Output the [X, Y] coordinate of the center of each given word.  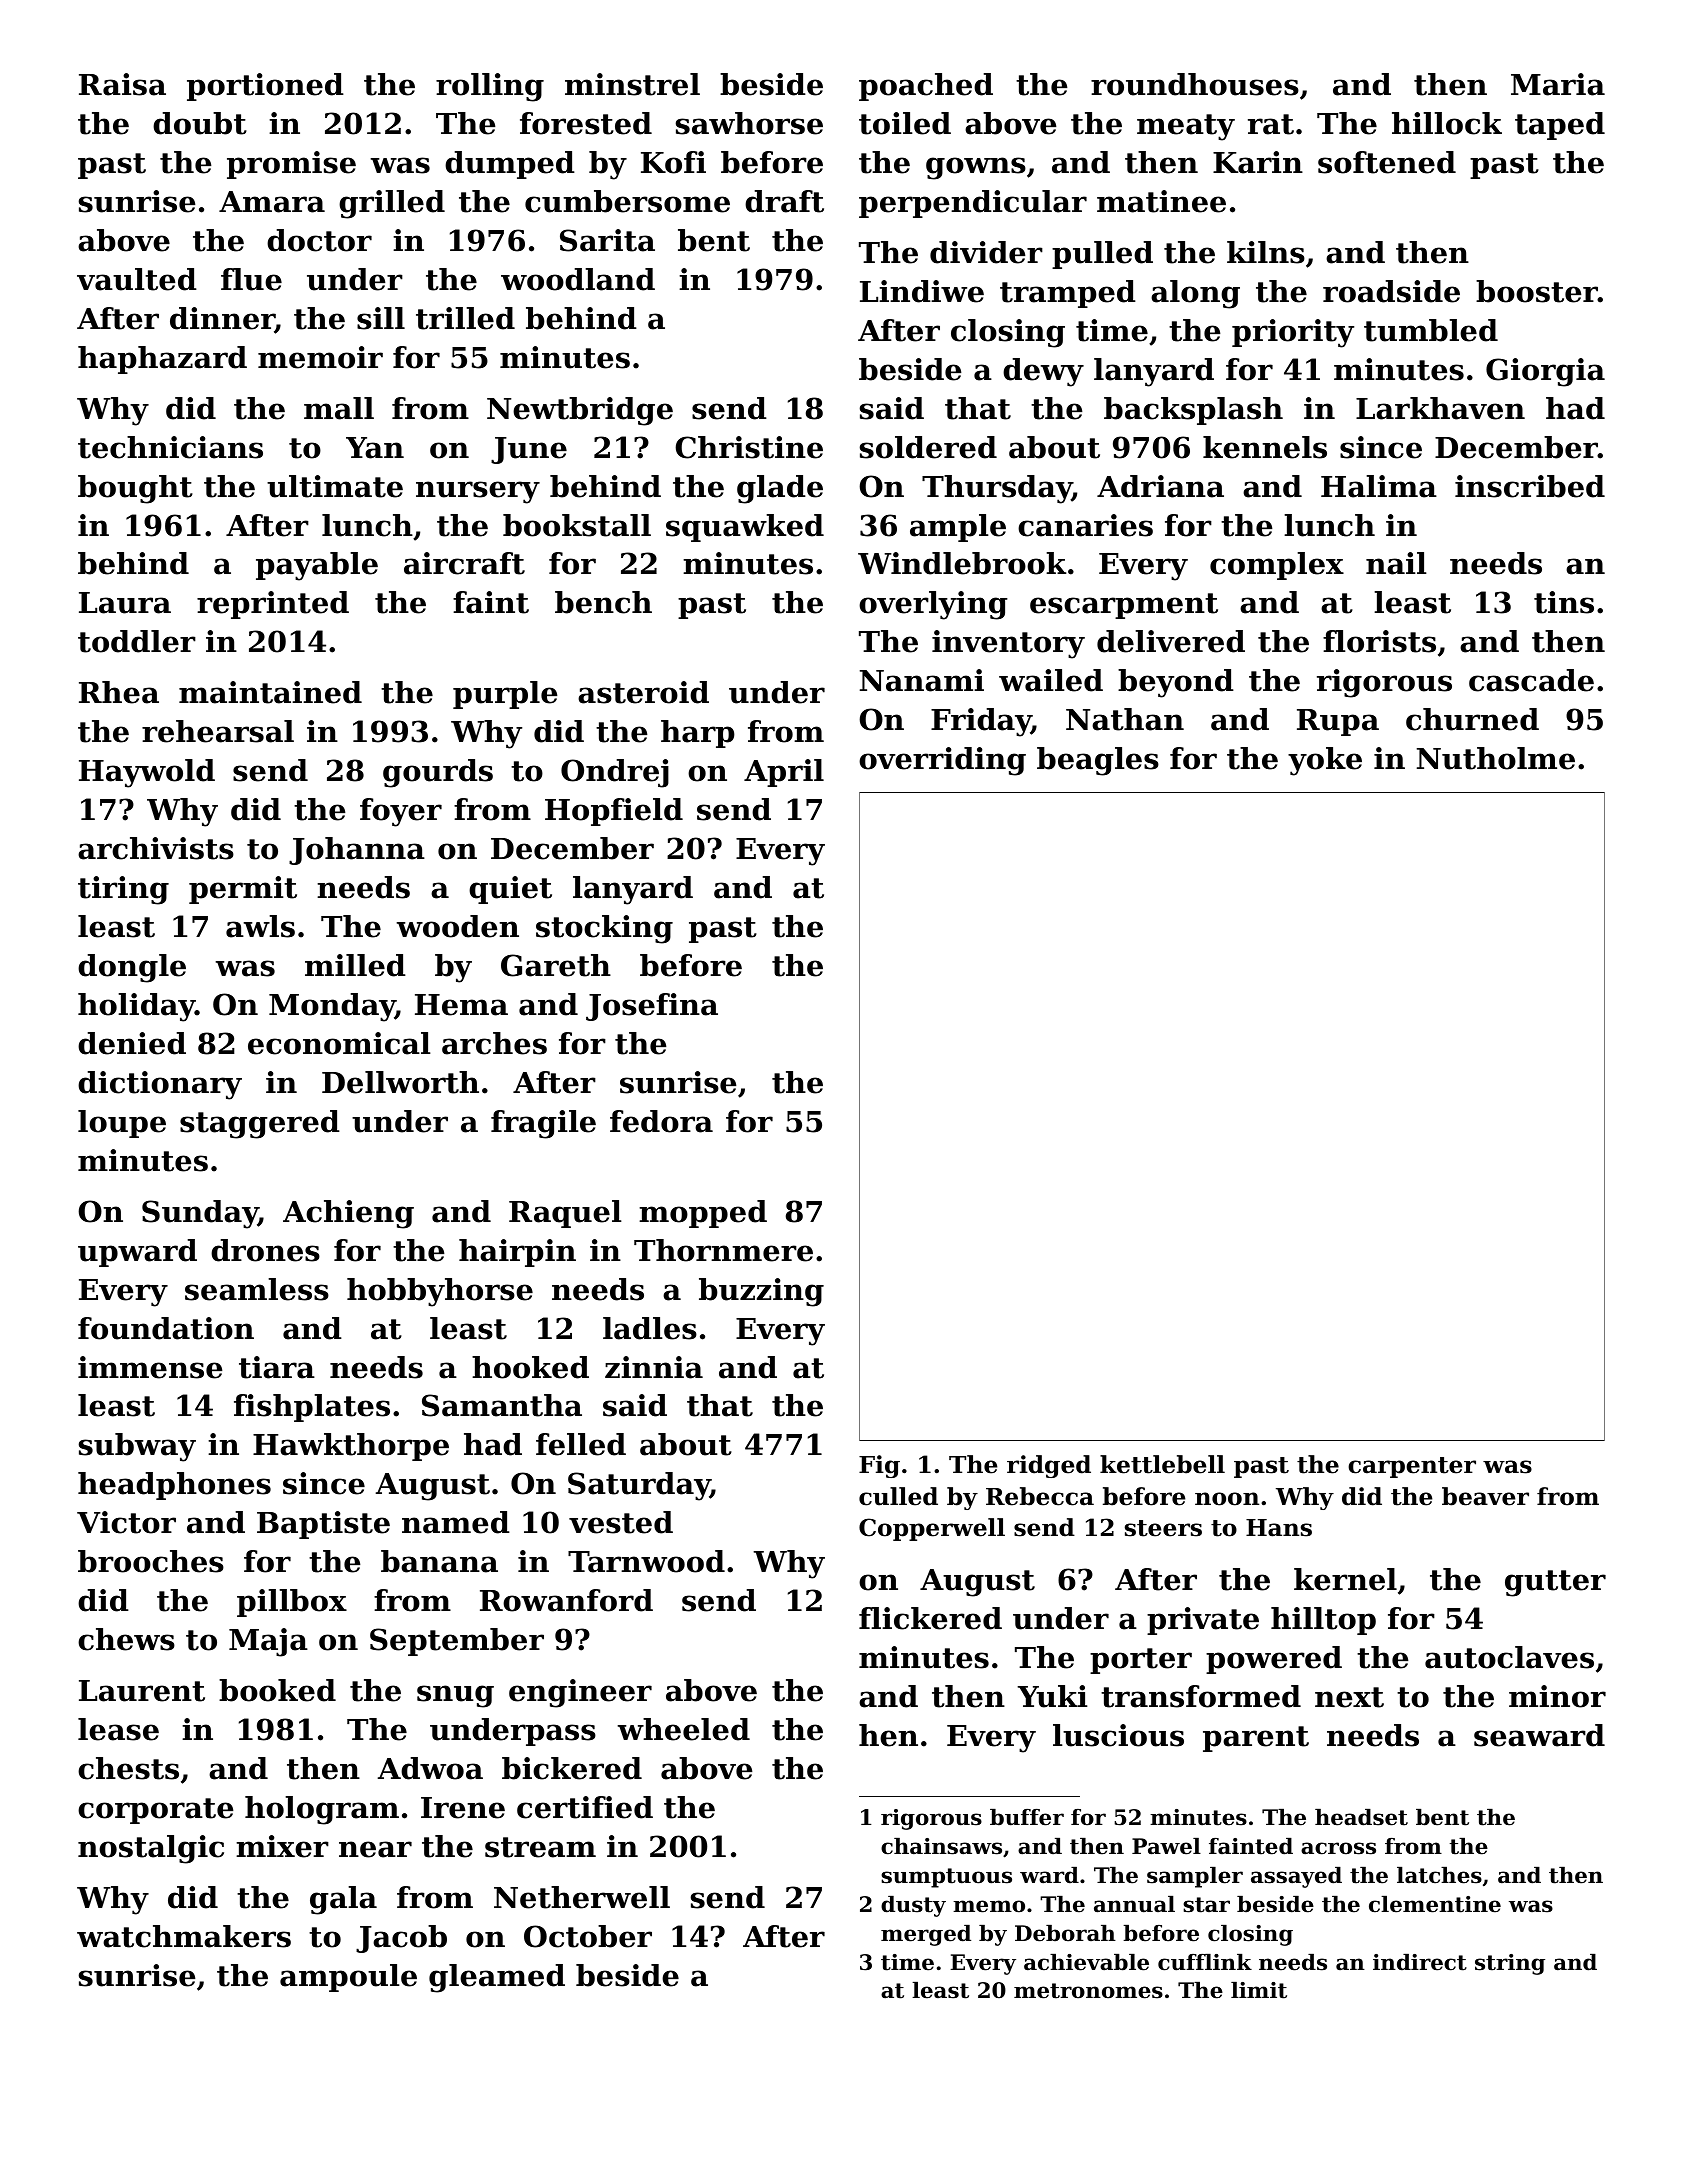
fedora [661, 1121]
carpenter [1412, 1467]
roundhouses [1195, 84]
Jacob [401, 1939]
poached [926, 87]
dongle [132, 968]
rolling [490, 87]
